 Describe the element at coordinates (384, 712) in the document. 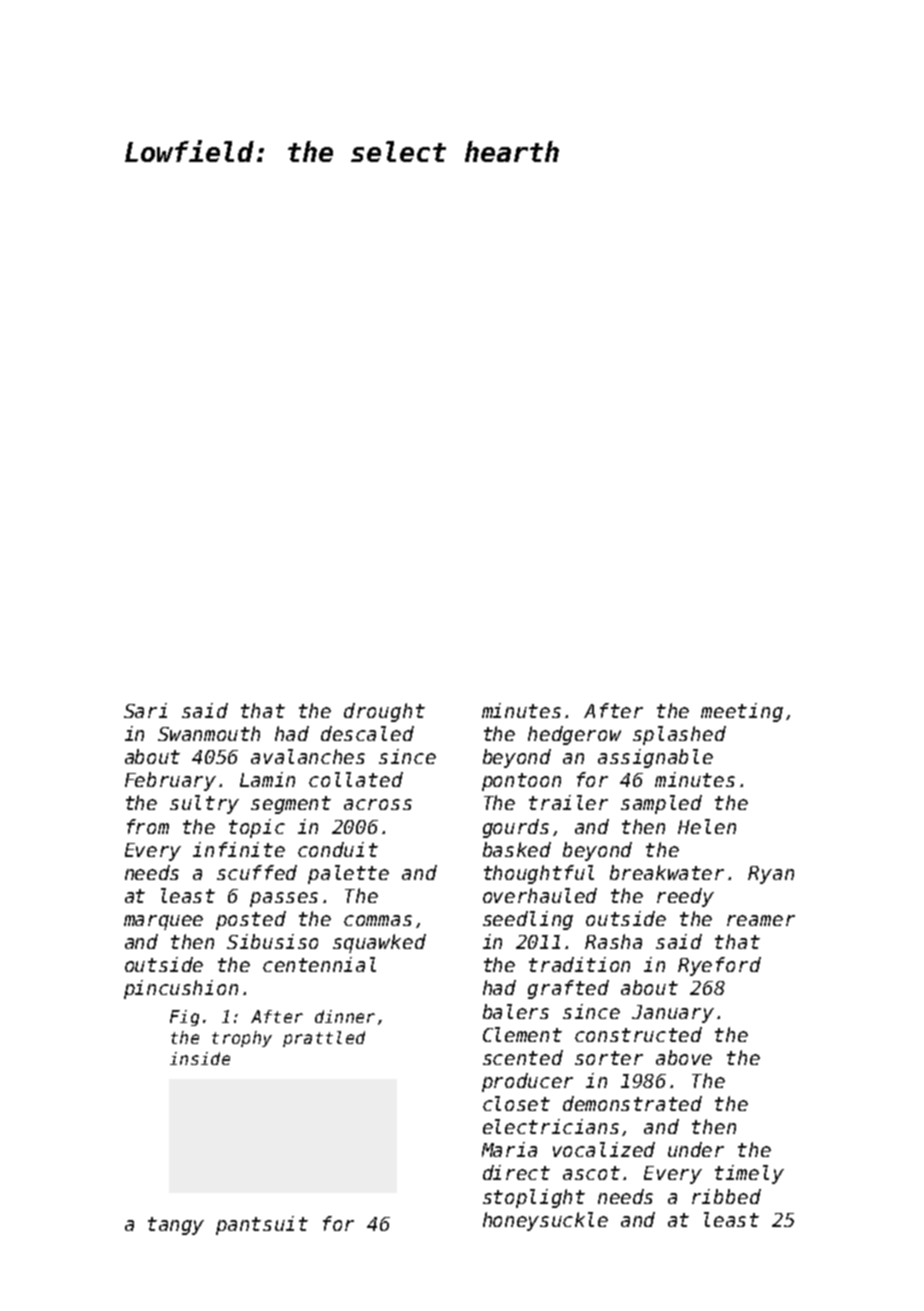

I see `drought` at that location.
